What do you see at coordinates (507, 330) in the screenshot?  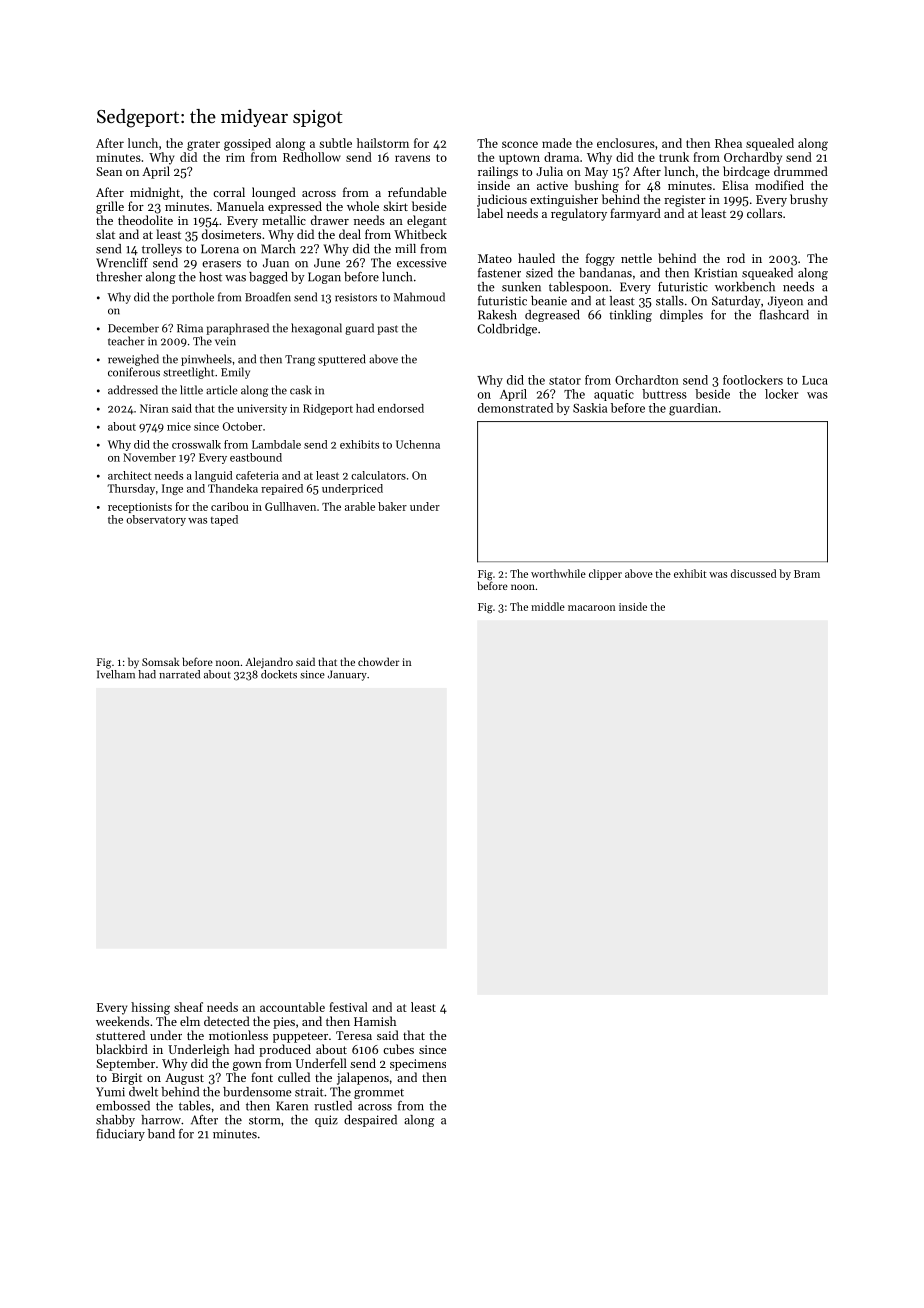 I see `Coldbridge` at bounding box center [507, 330].
